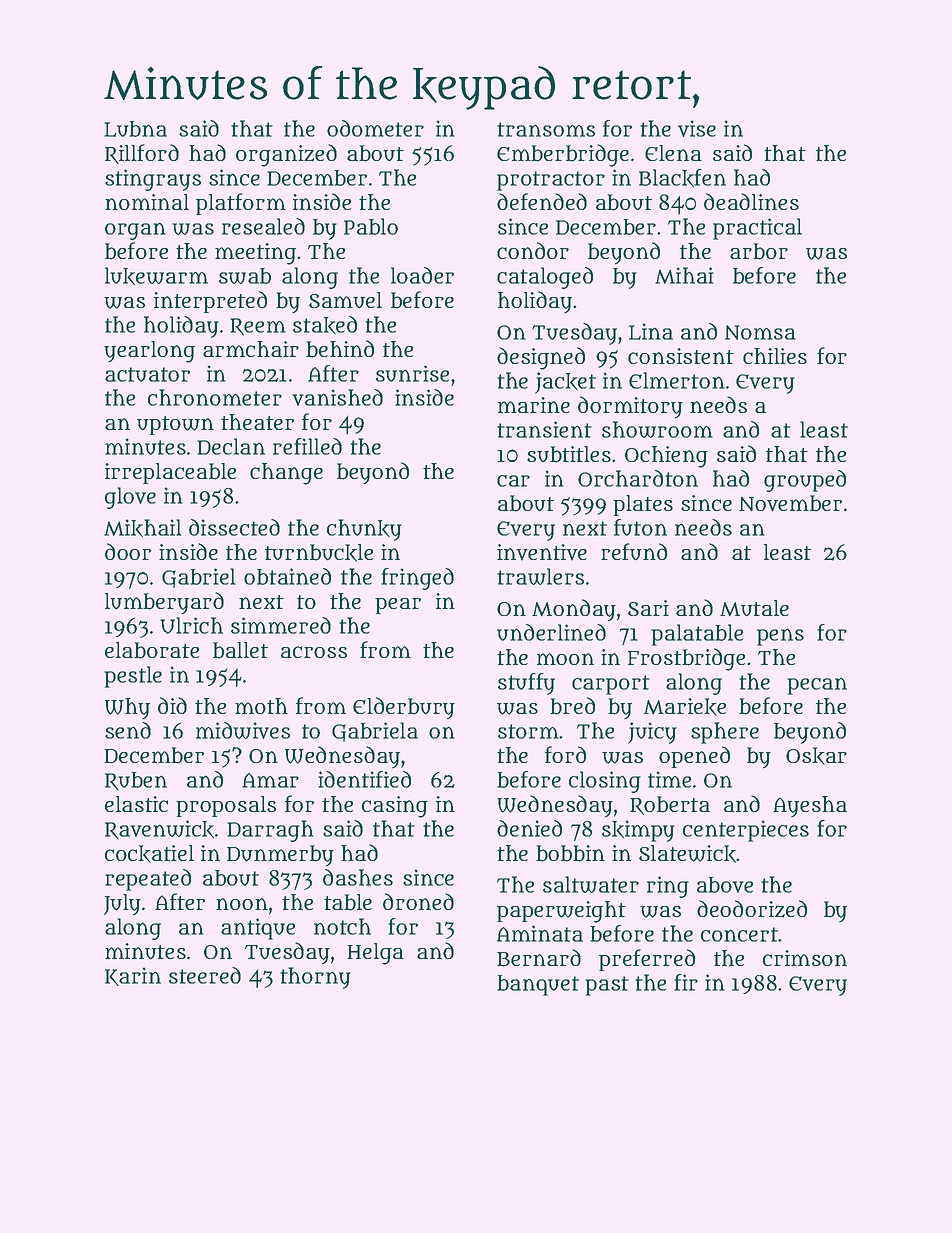  I want to click on grouped, so click(805, 481).
